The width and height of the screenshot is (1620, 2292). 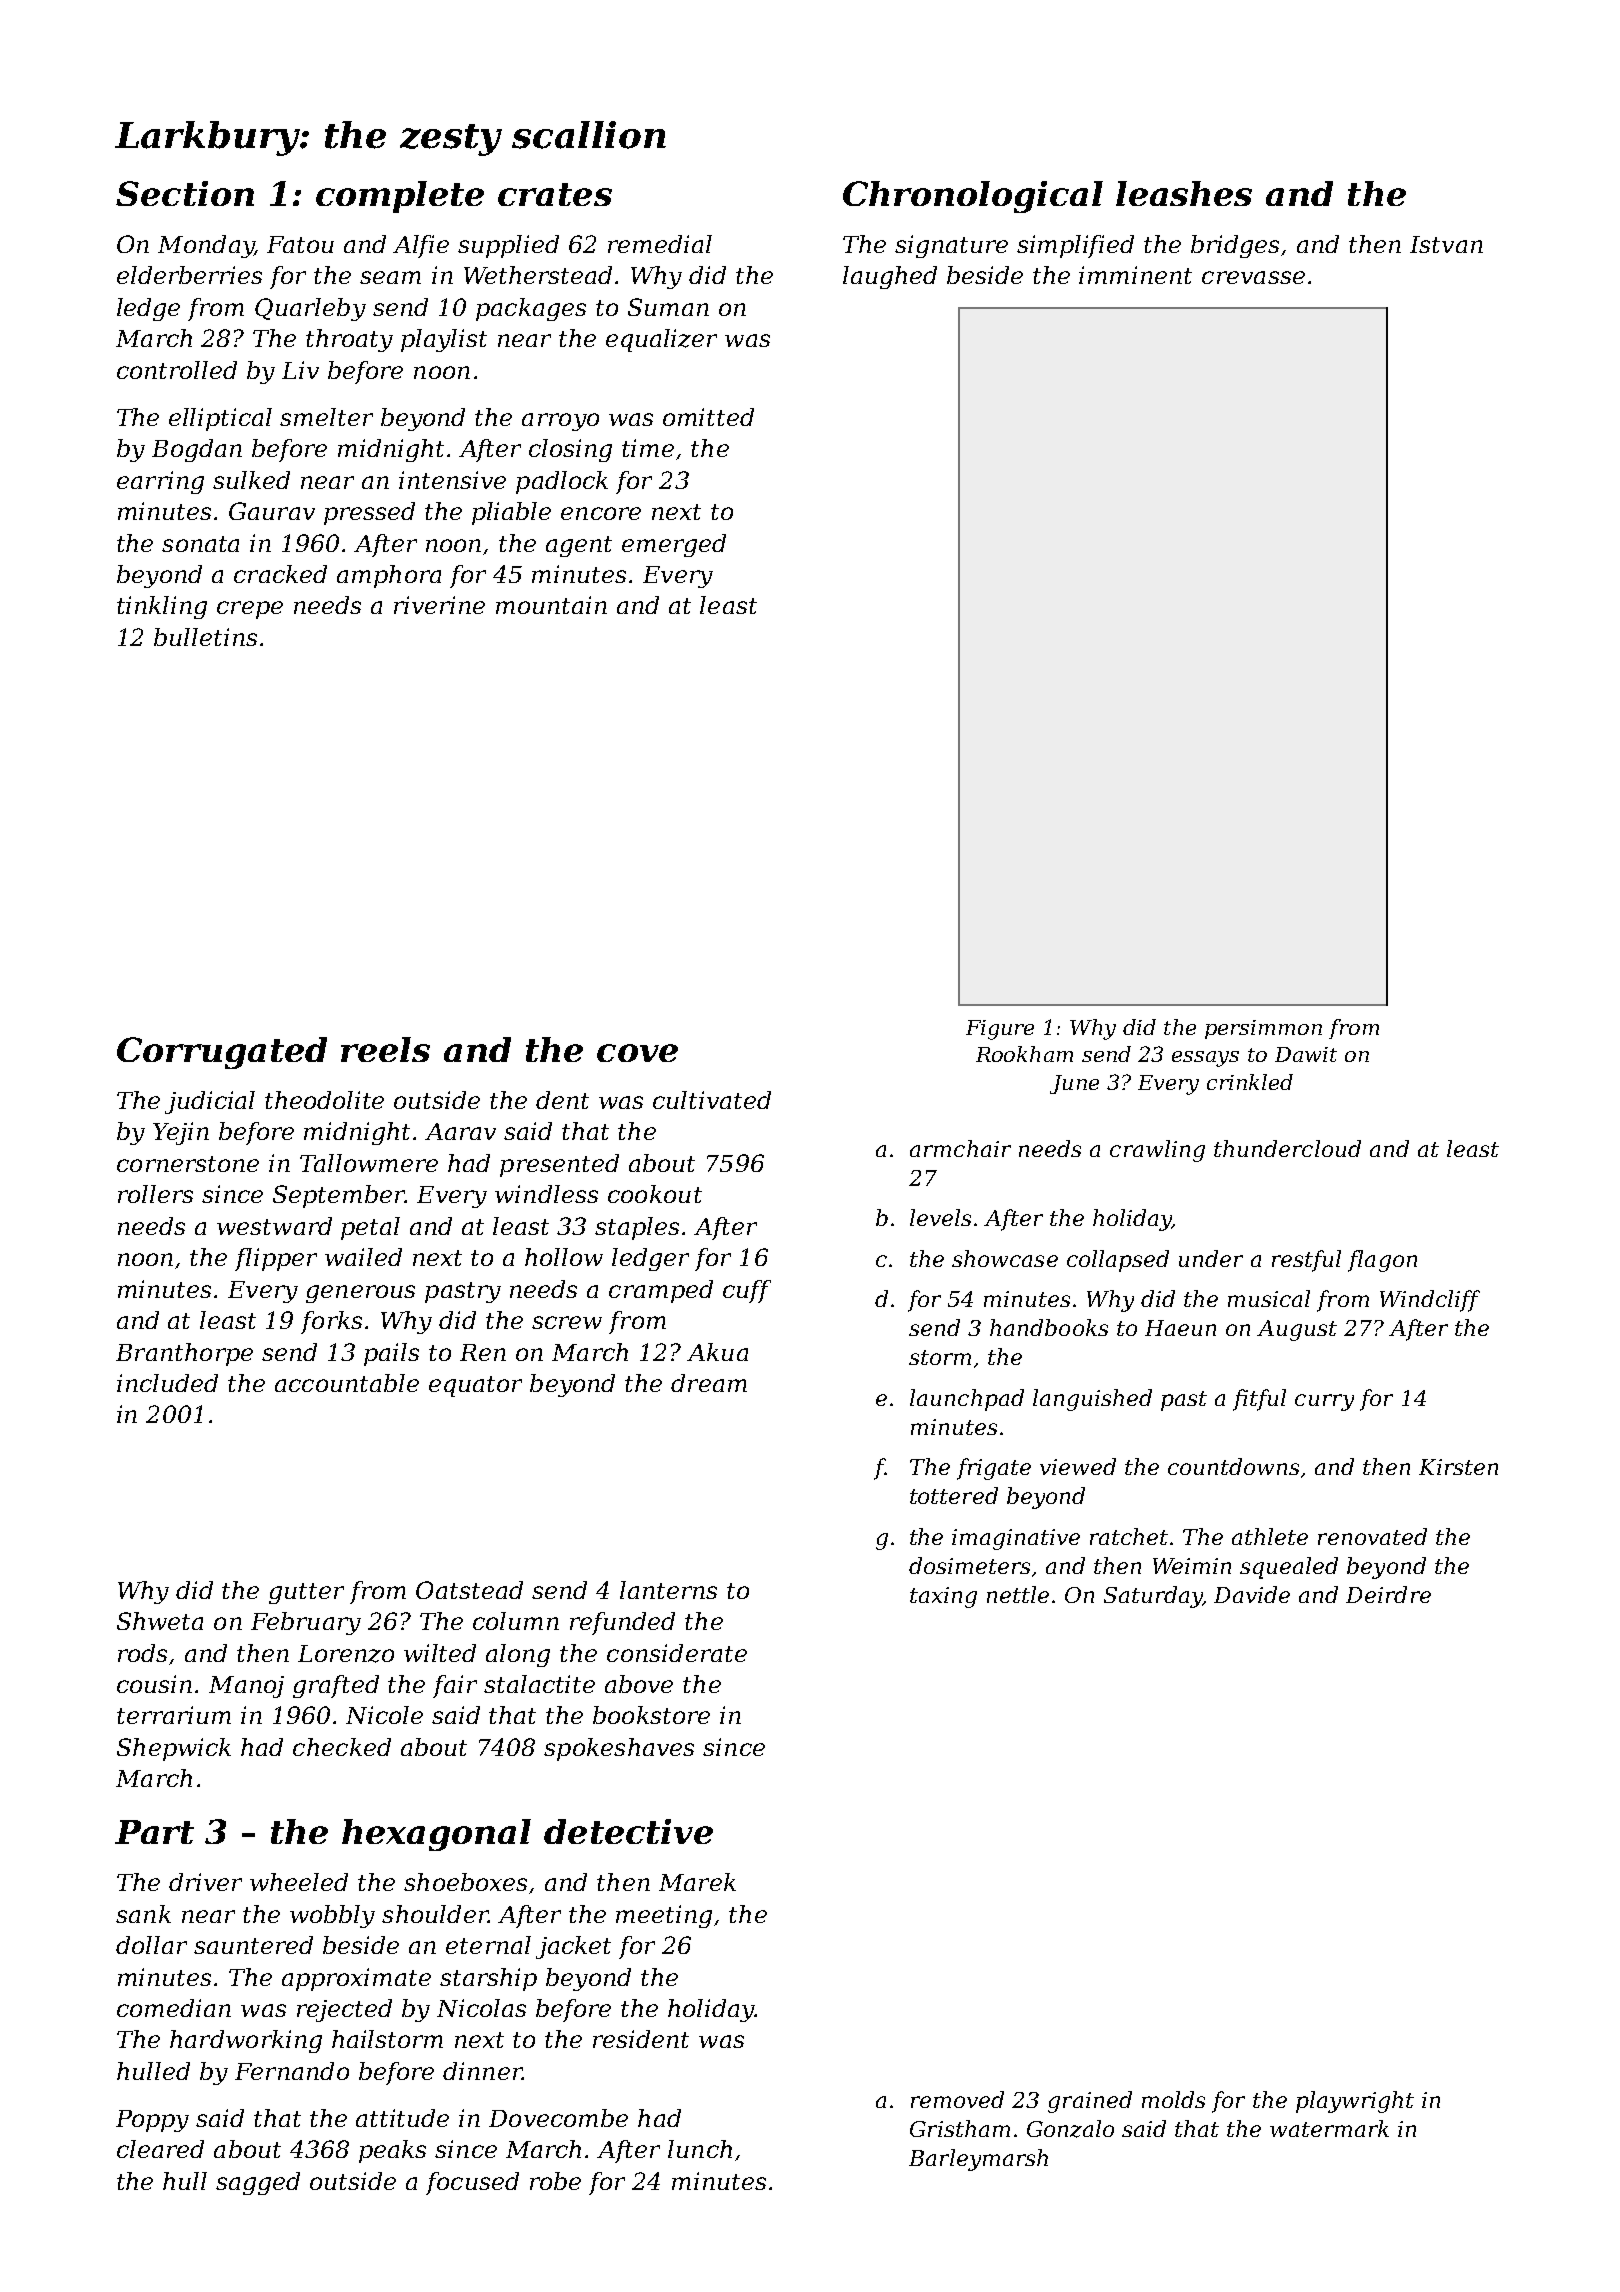 What do you see at coordinates (472, 2183) in the screenshot?
I see `focused` at bounding box center [472, 2183].
